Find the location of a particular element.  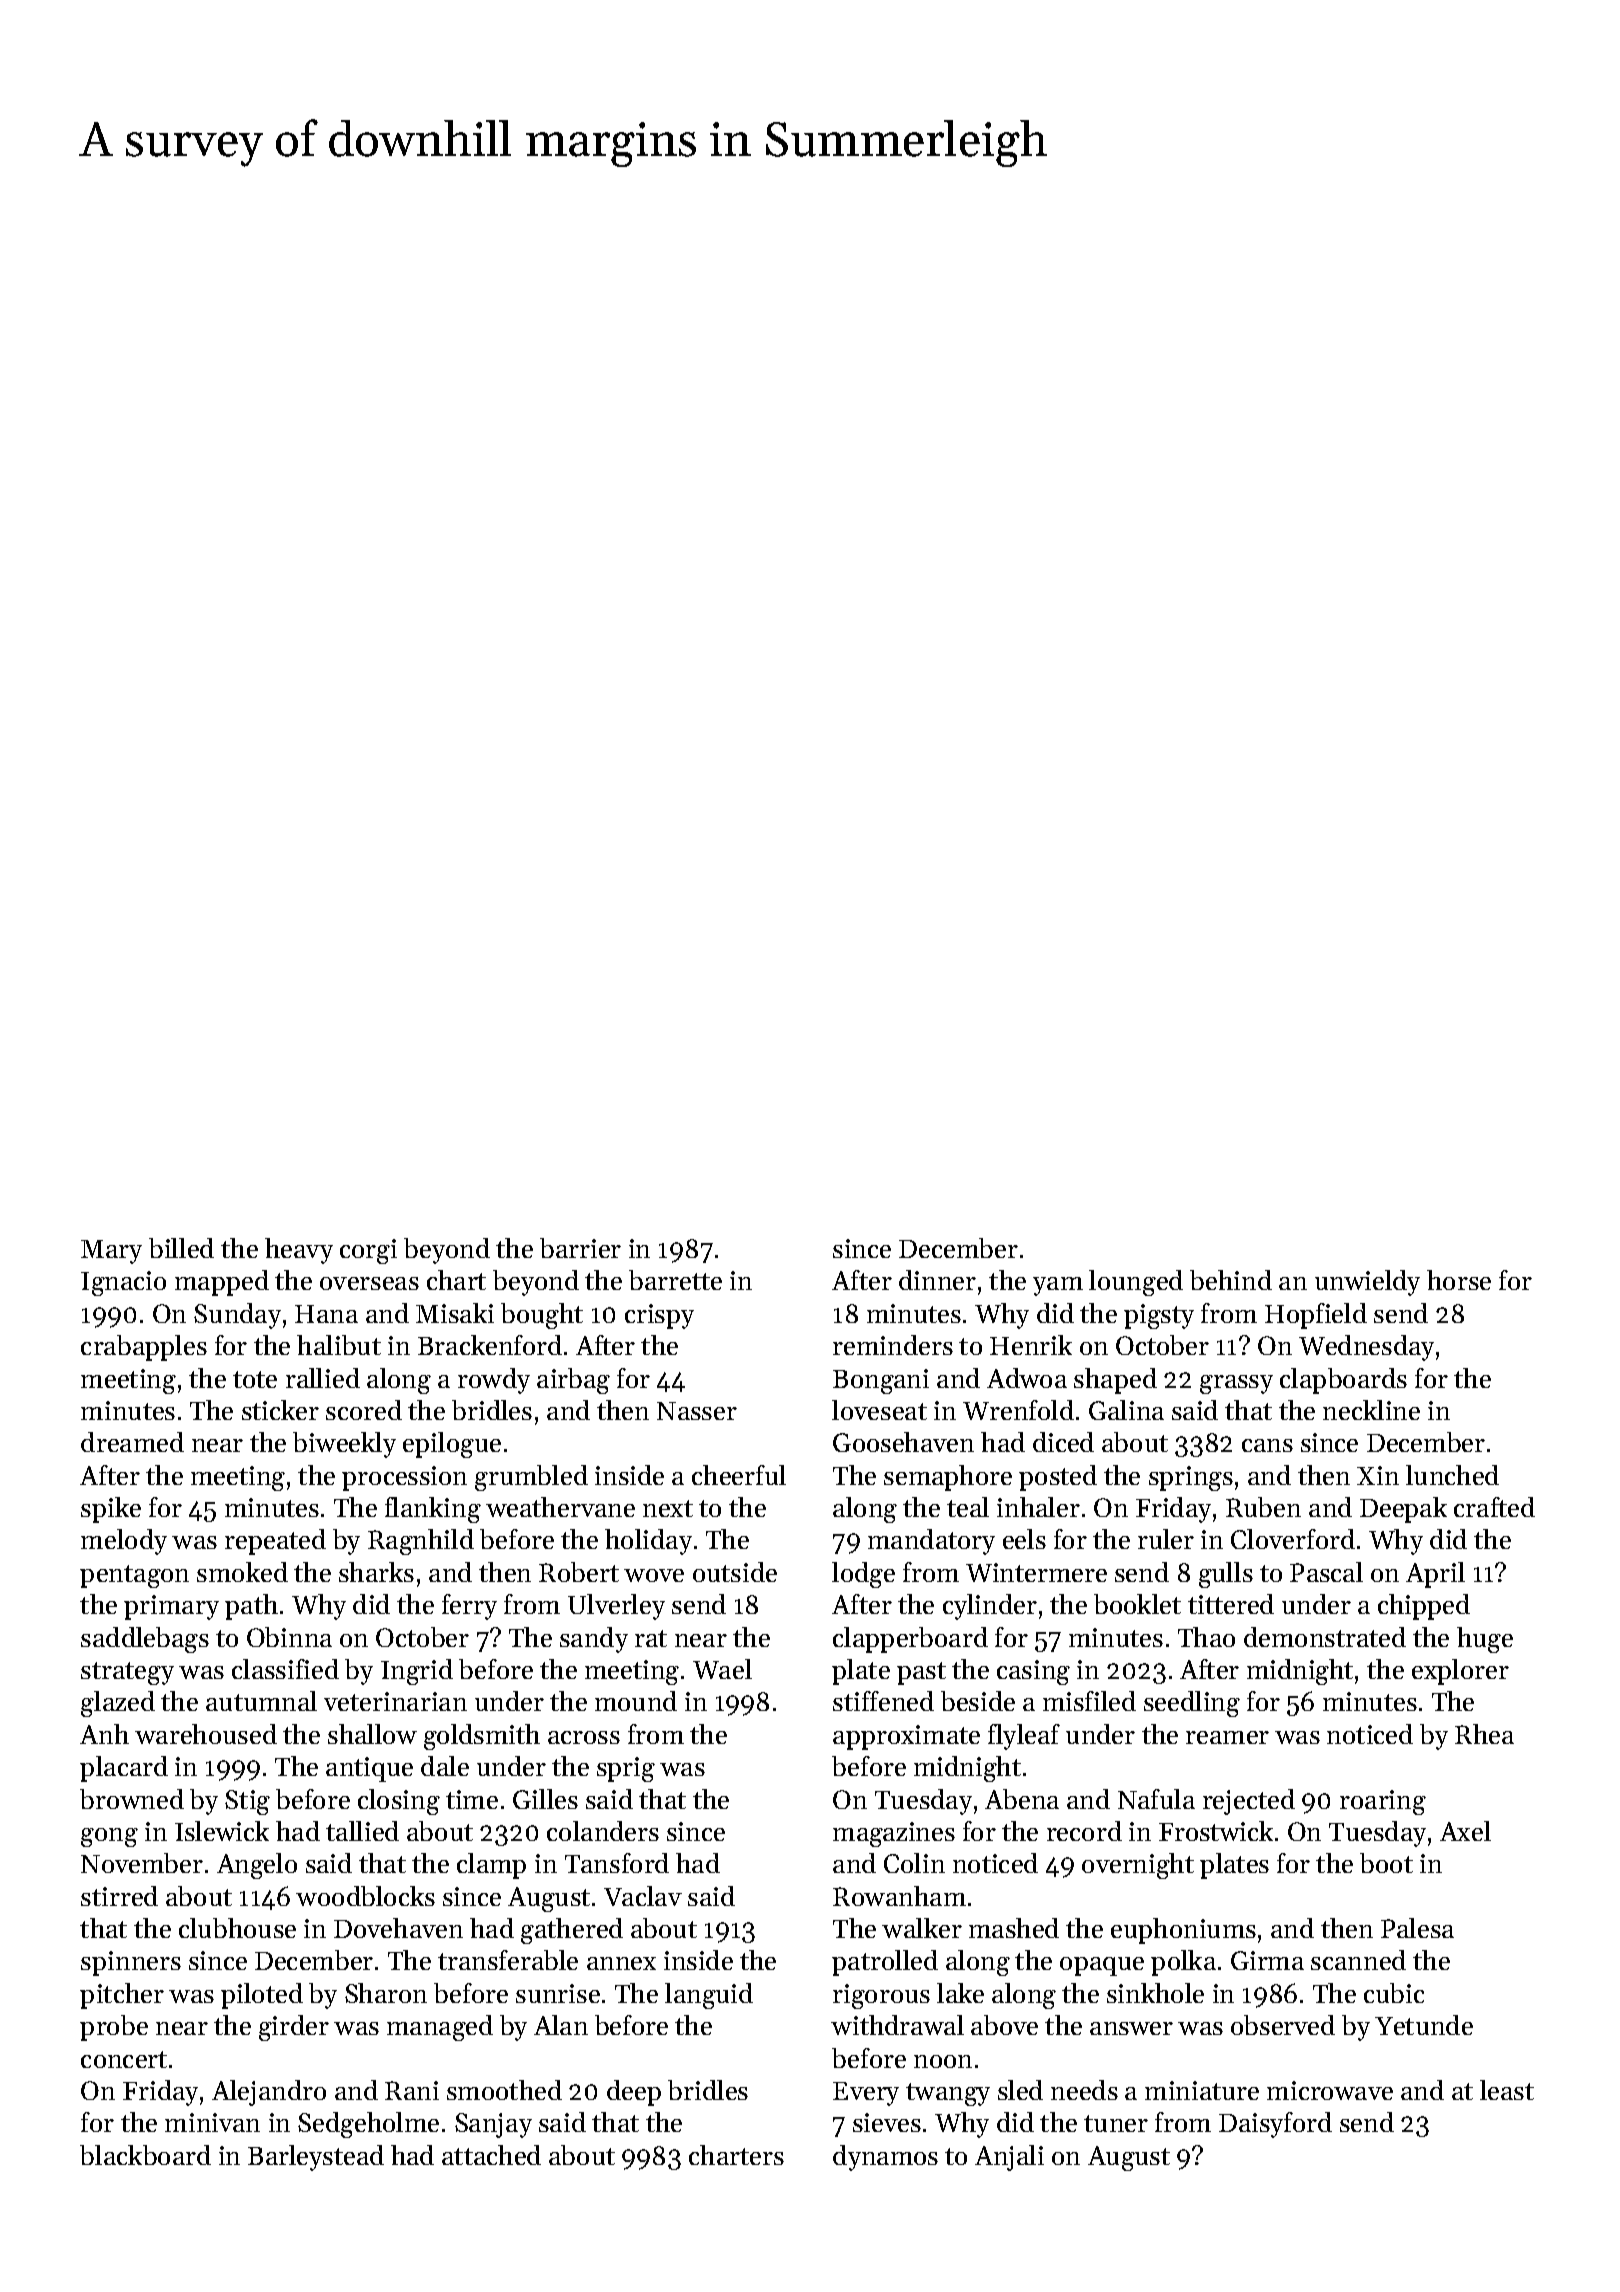

dynamos is located at coordinates (885, 2158).
